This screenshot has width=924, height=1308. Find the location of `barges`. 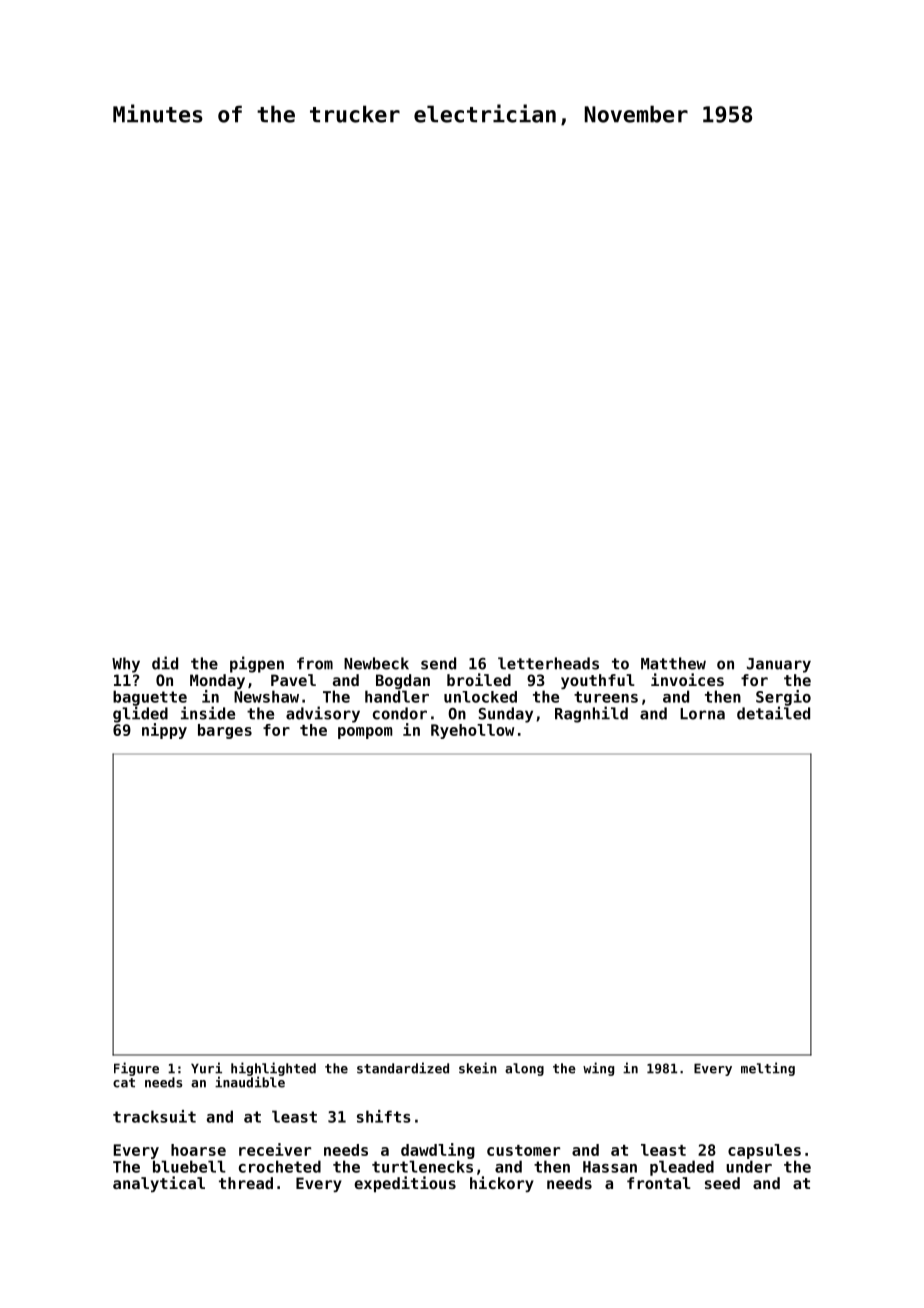

barges is located at coordinates (225, 731).
